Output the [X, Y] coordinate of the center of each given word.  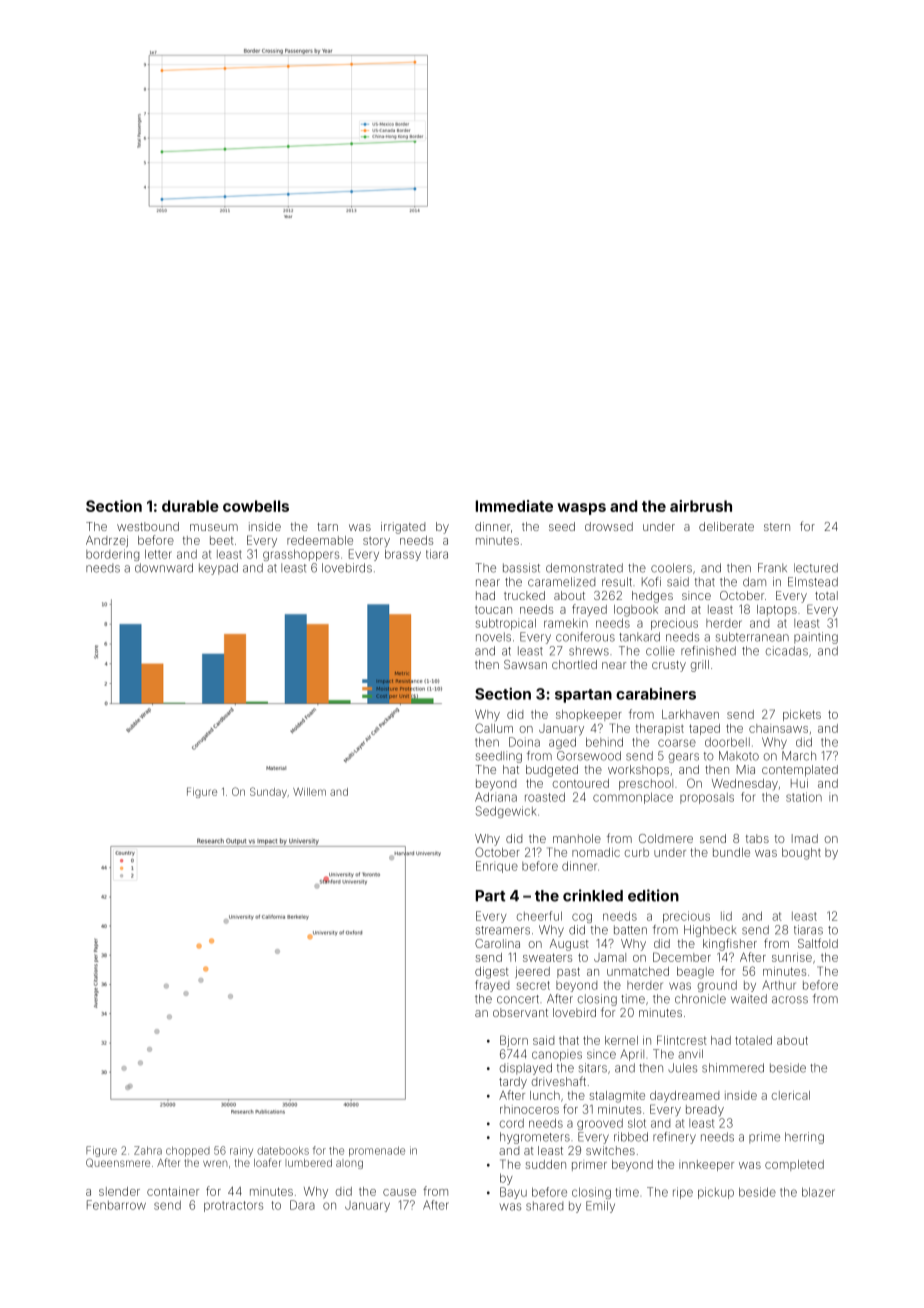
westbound [148, 526]
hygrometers [535, 1138]
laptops [777, 610]
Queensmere [118, 1163]
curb [636, 852]
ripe [683, 1193]
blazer [818, 1192]
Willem [309, 792]
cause [399, 1192]
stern [777, 527]
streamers [503, 930]
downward [164, 568]
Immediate [514, 506]
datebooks [283, 1150]
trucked [524, 595]
